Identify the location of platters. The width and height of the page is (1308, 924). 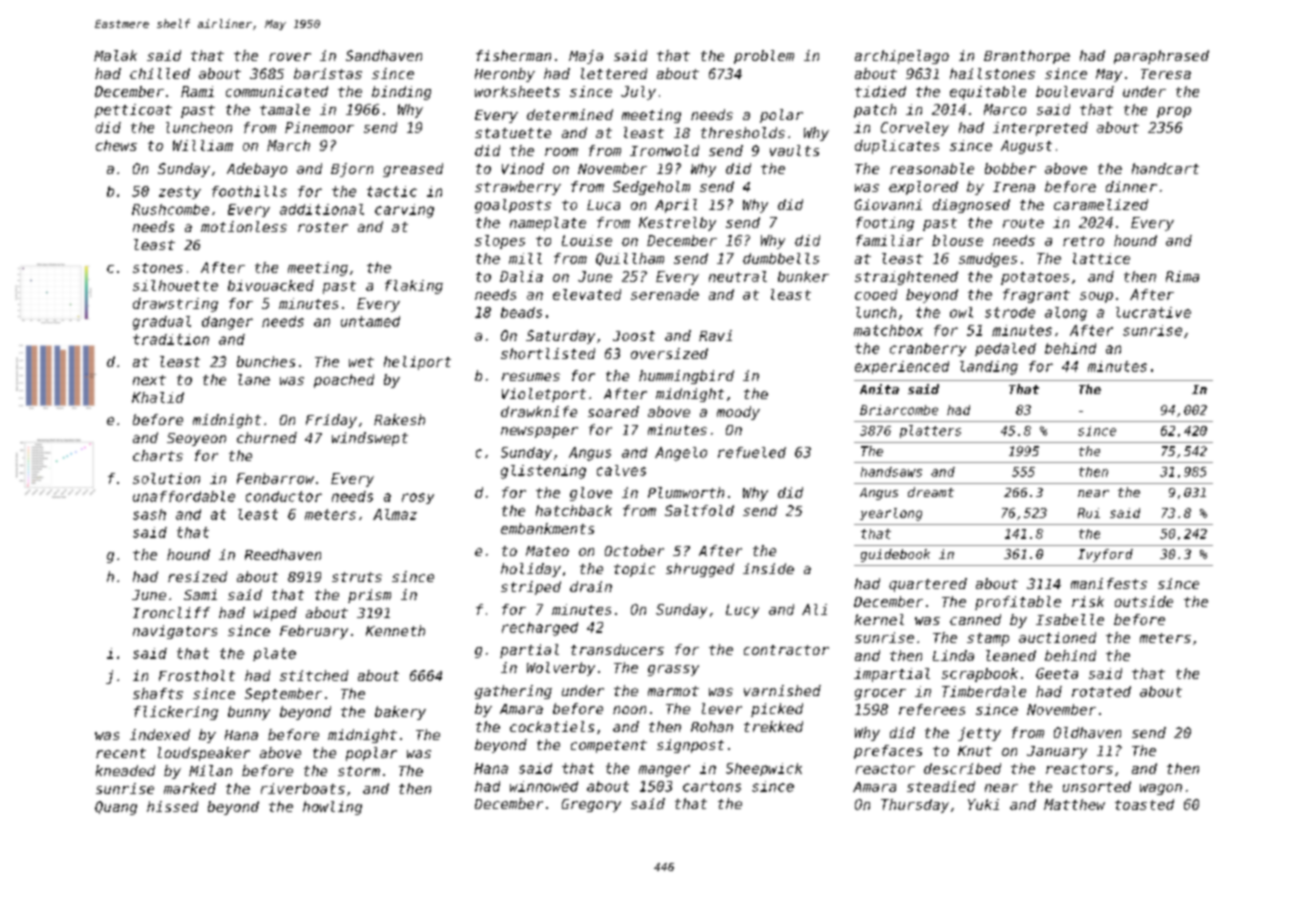
(930, 431).
